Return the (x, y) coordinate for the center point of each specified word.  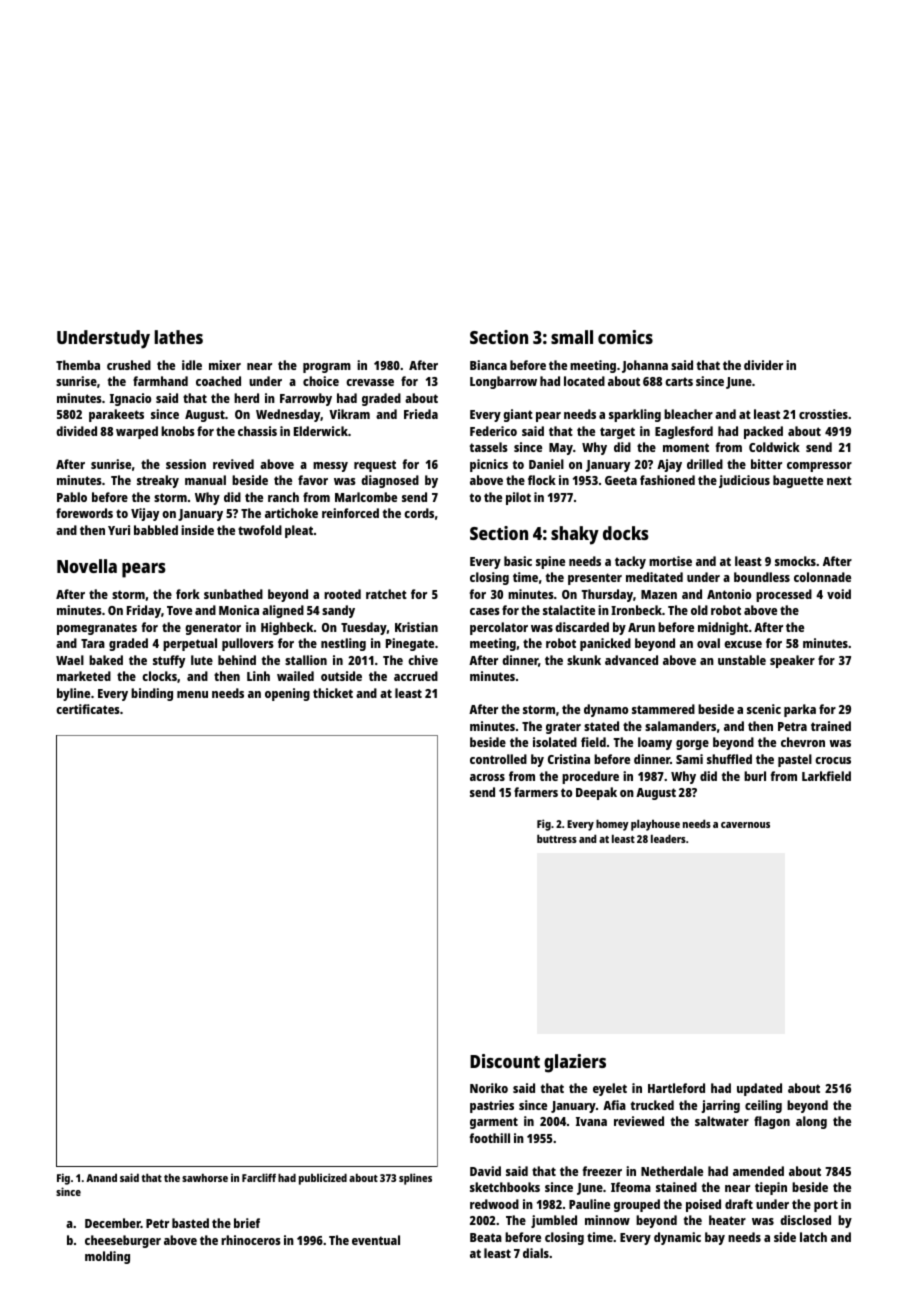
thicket (333, 693)
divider (763, 365)
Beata (486, 1237)
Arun (641, 627)
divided (76, 431)
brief (247, 1223)
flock (542, 480)
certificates (88, 709)
